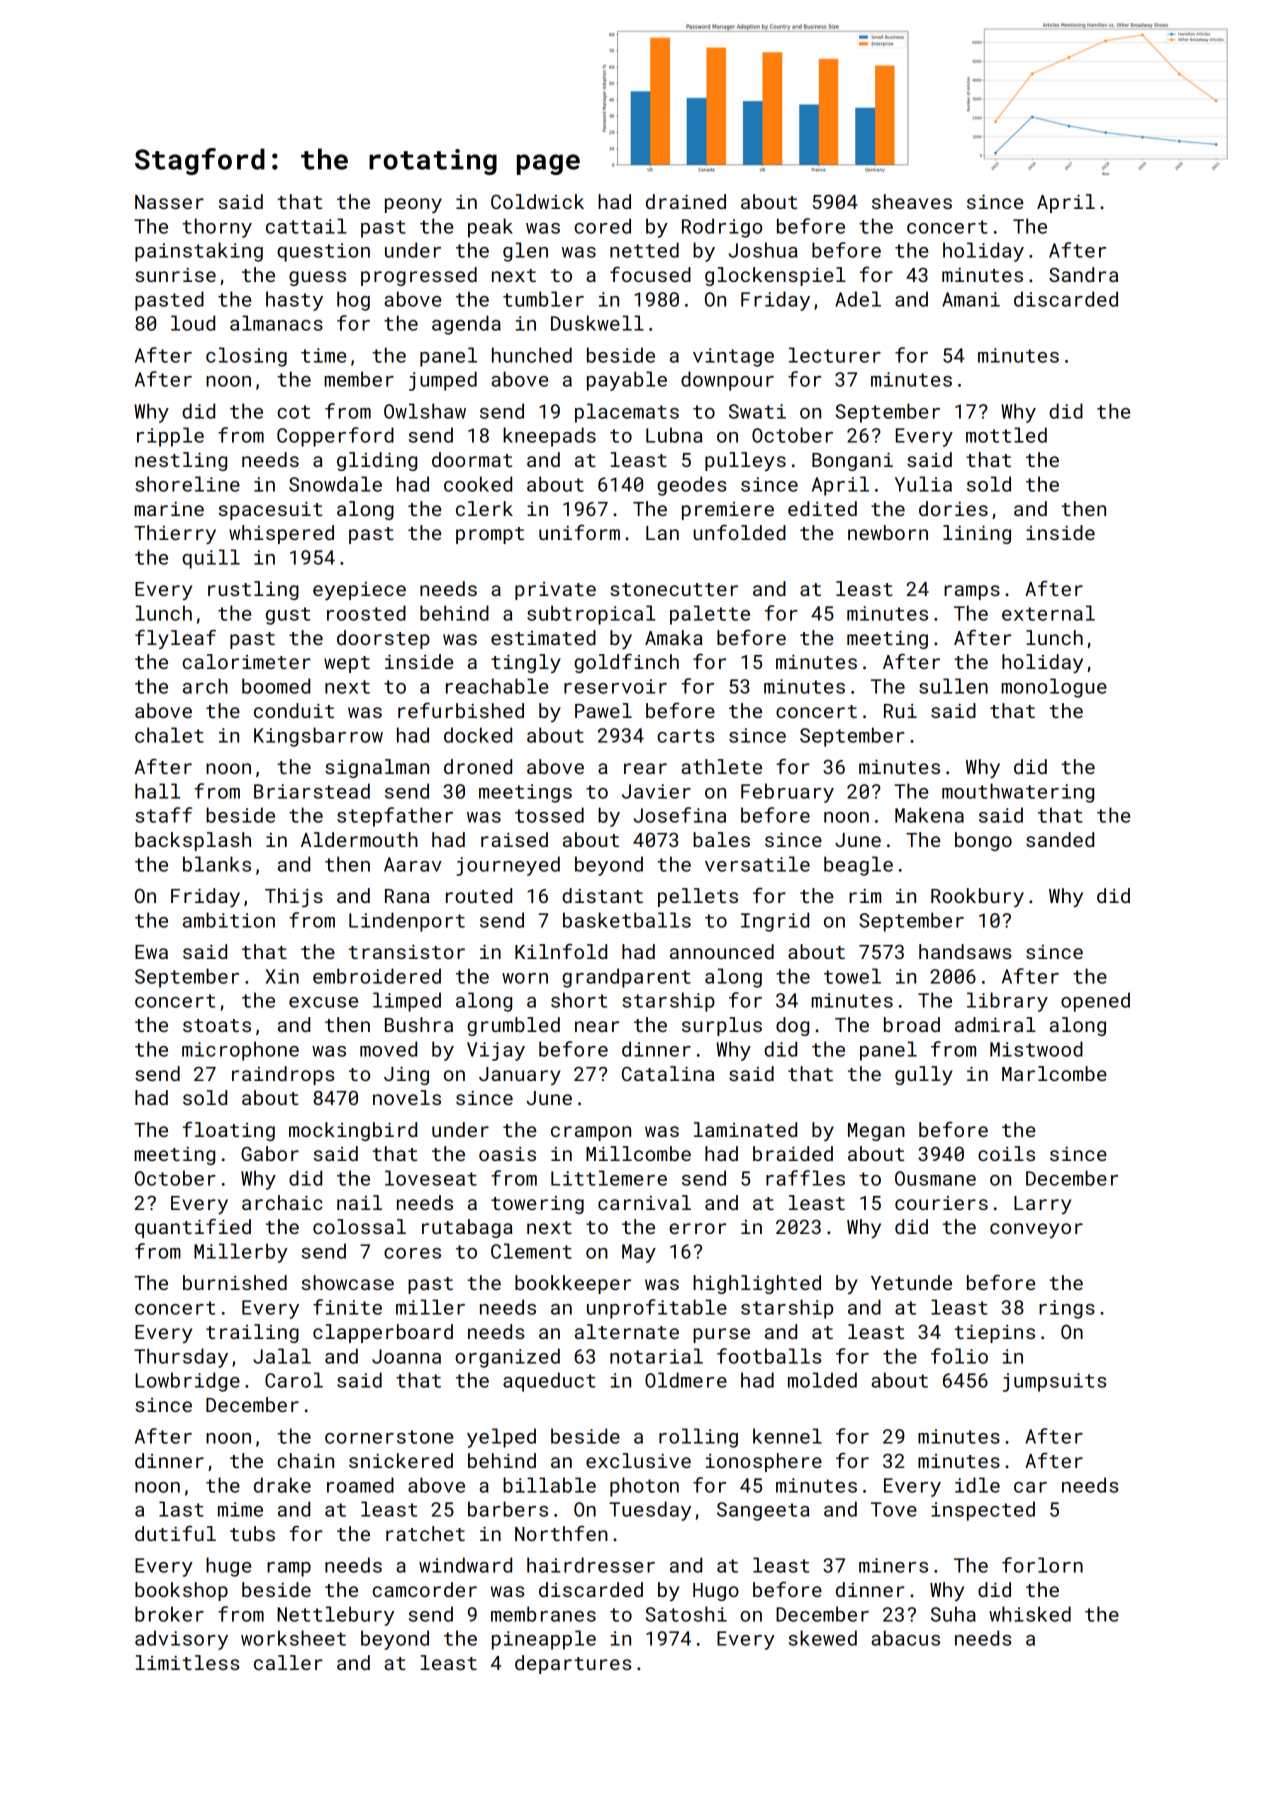 This document has width=1274, height=1802. I want to click on sheaves, so click(912, 201).
